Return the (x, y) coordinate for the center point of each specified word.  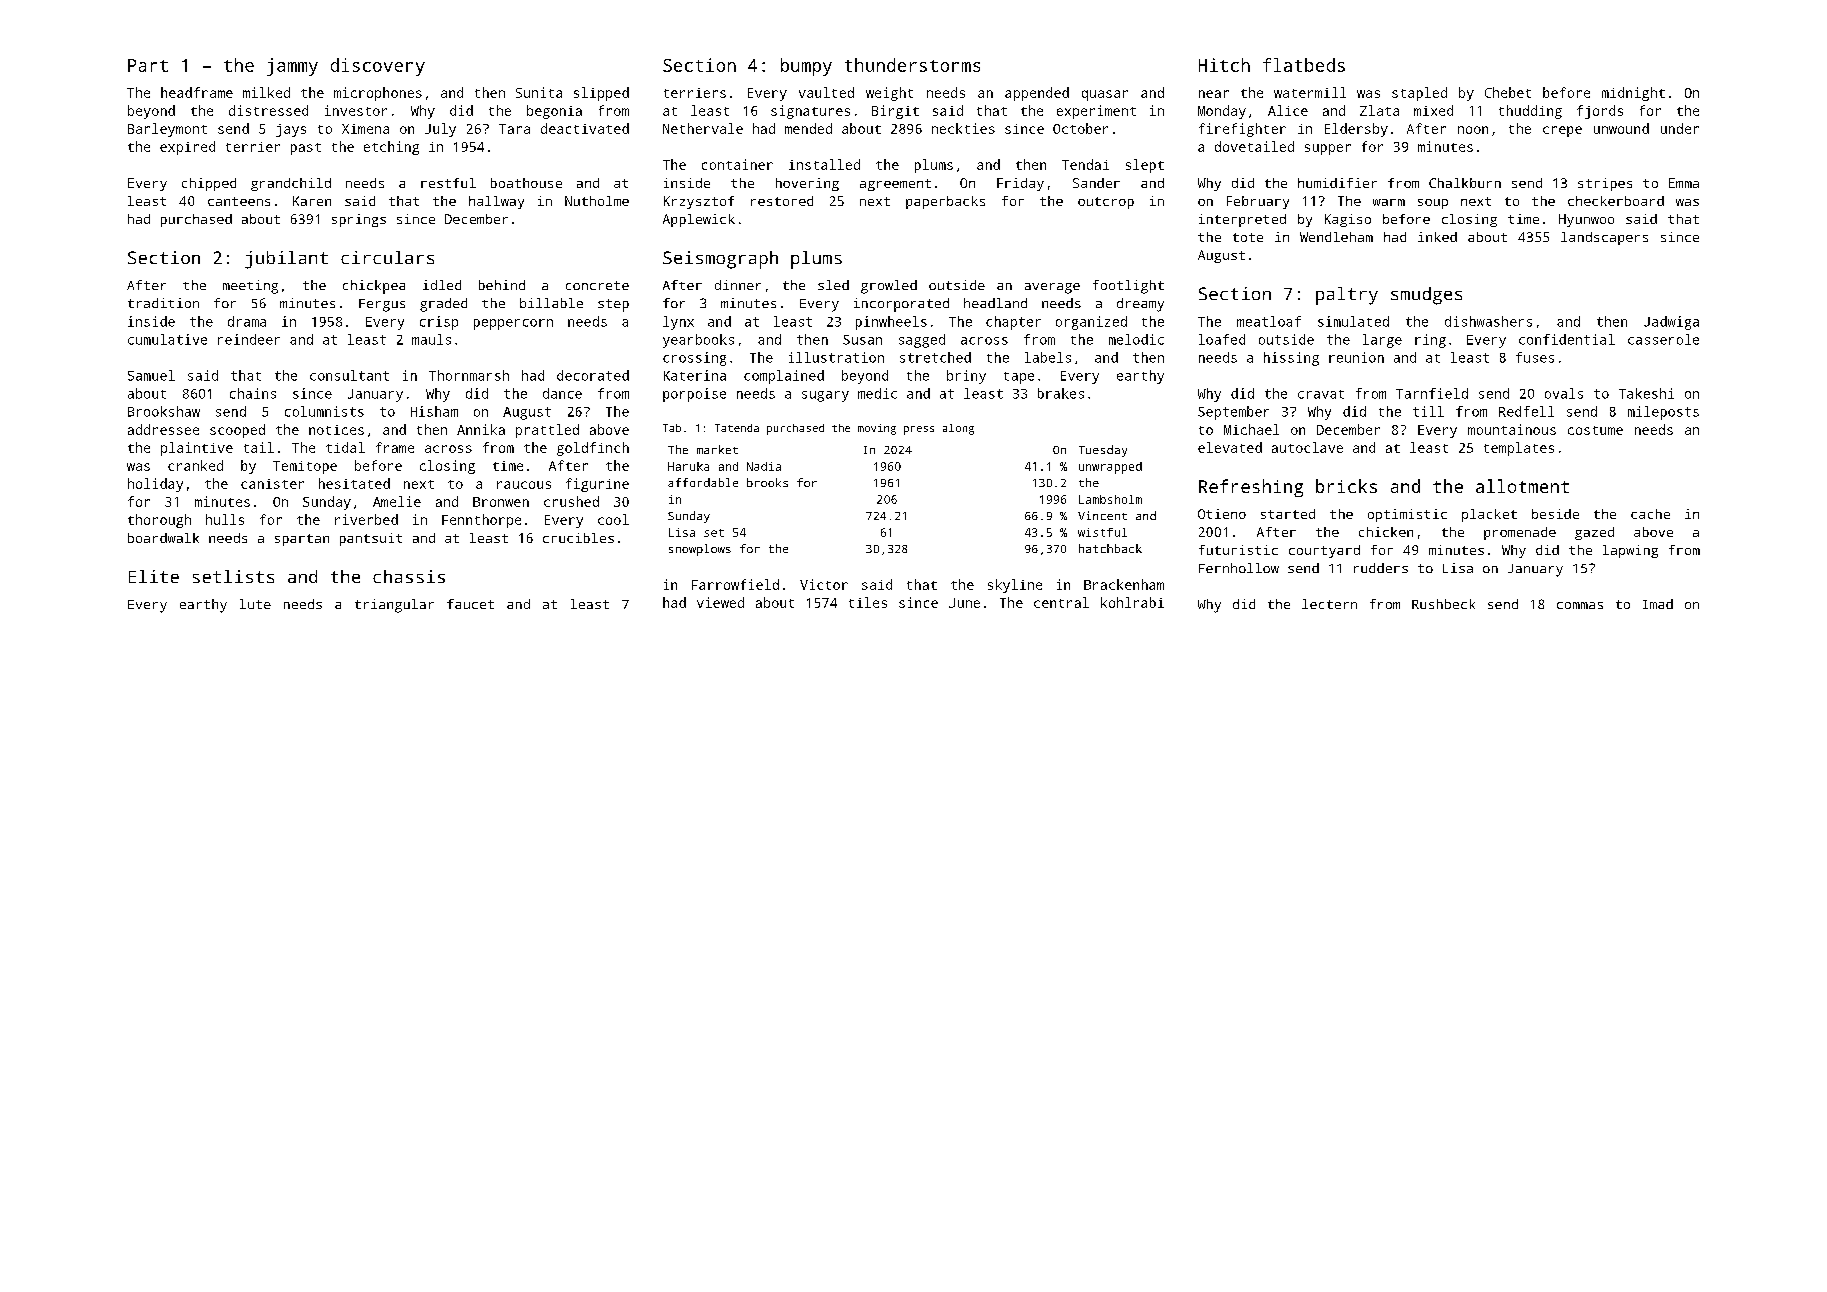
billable (551, 303)
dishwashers (1488, 321)
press (919, 430)
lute (255, 604)
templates (1519, 449)
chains (253, 393)
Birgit (895, 112)
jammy (292, 67)
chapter (1013, 323)
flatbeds (1304, 65)
